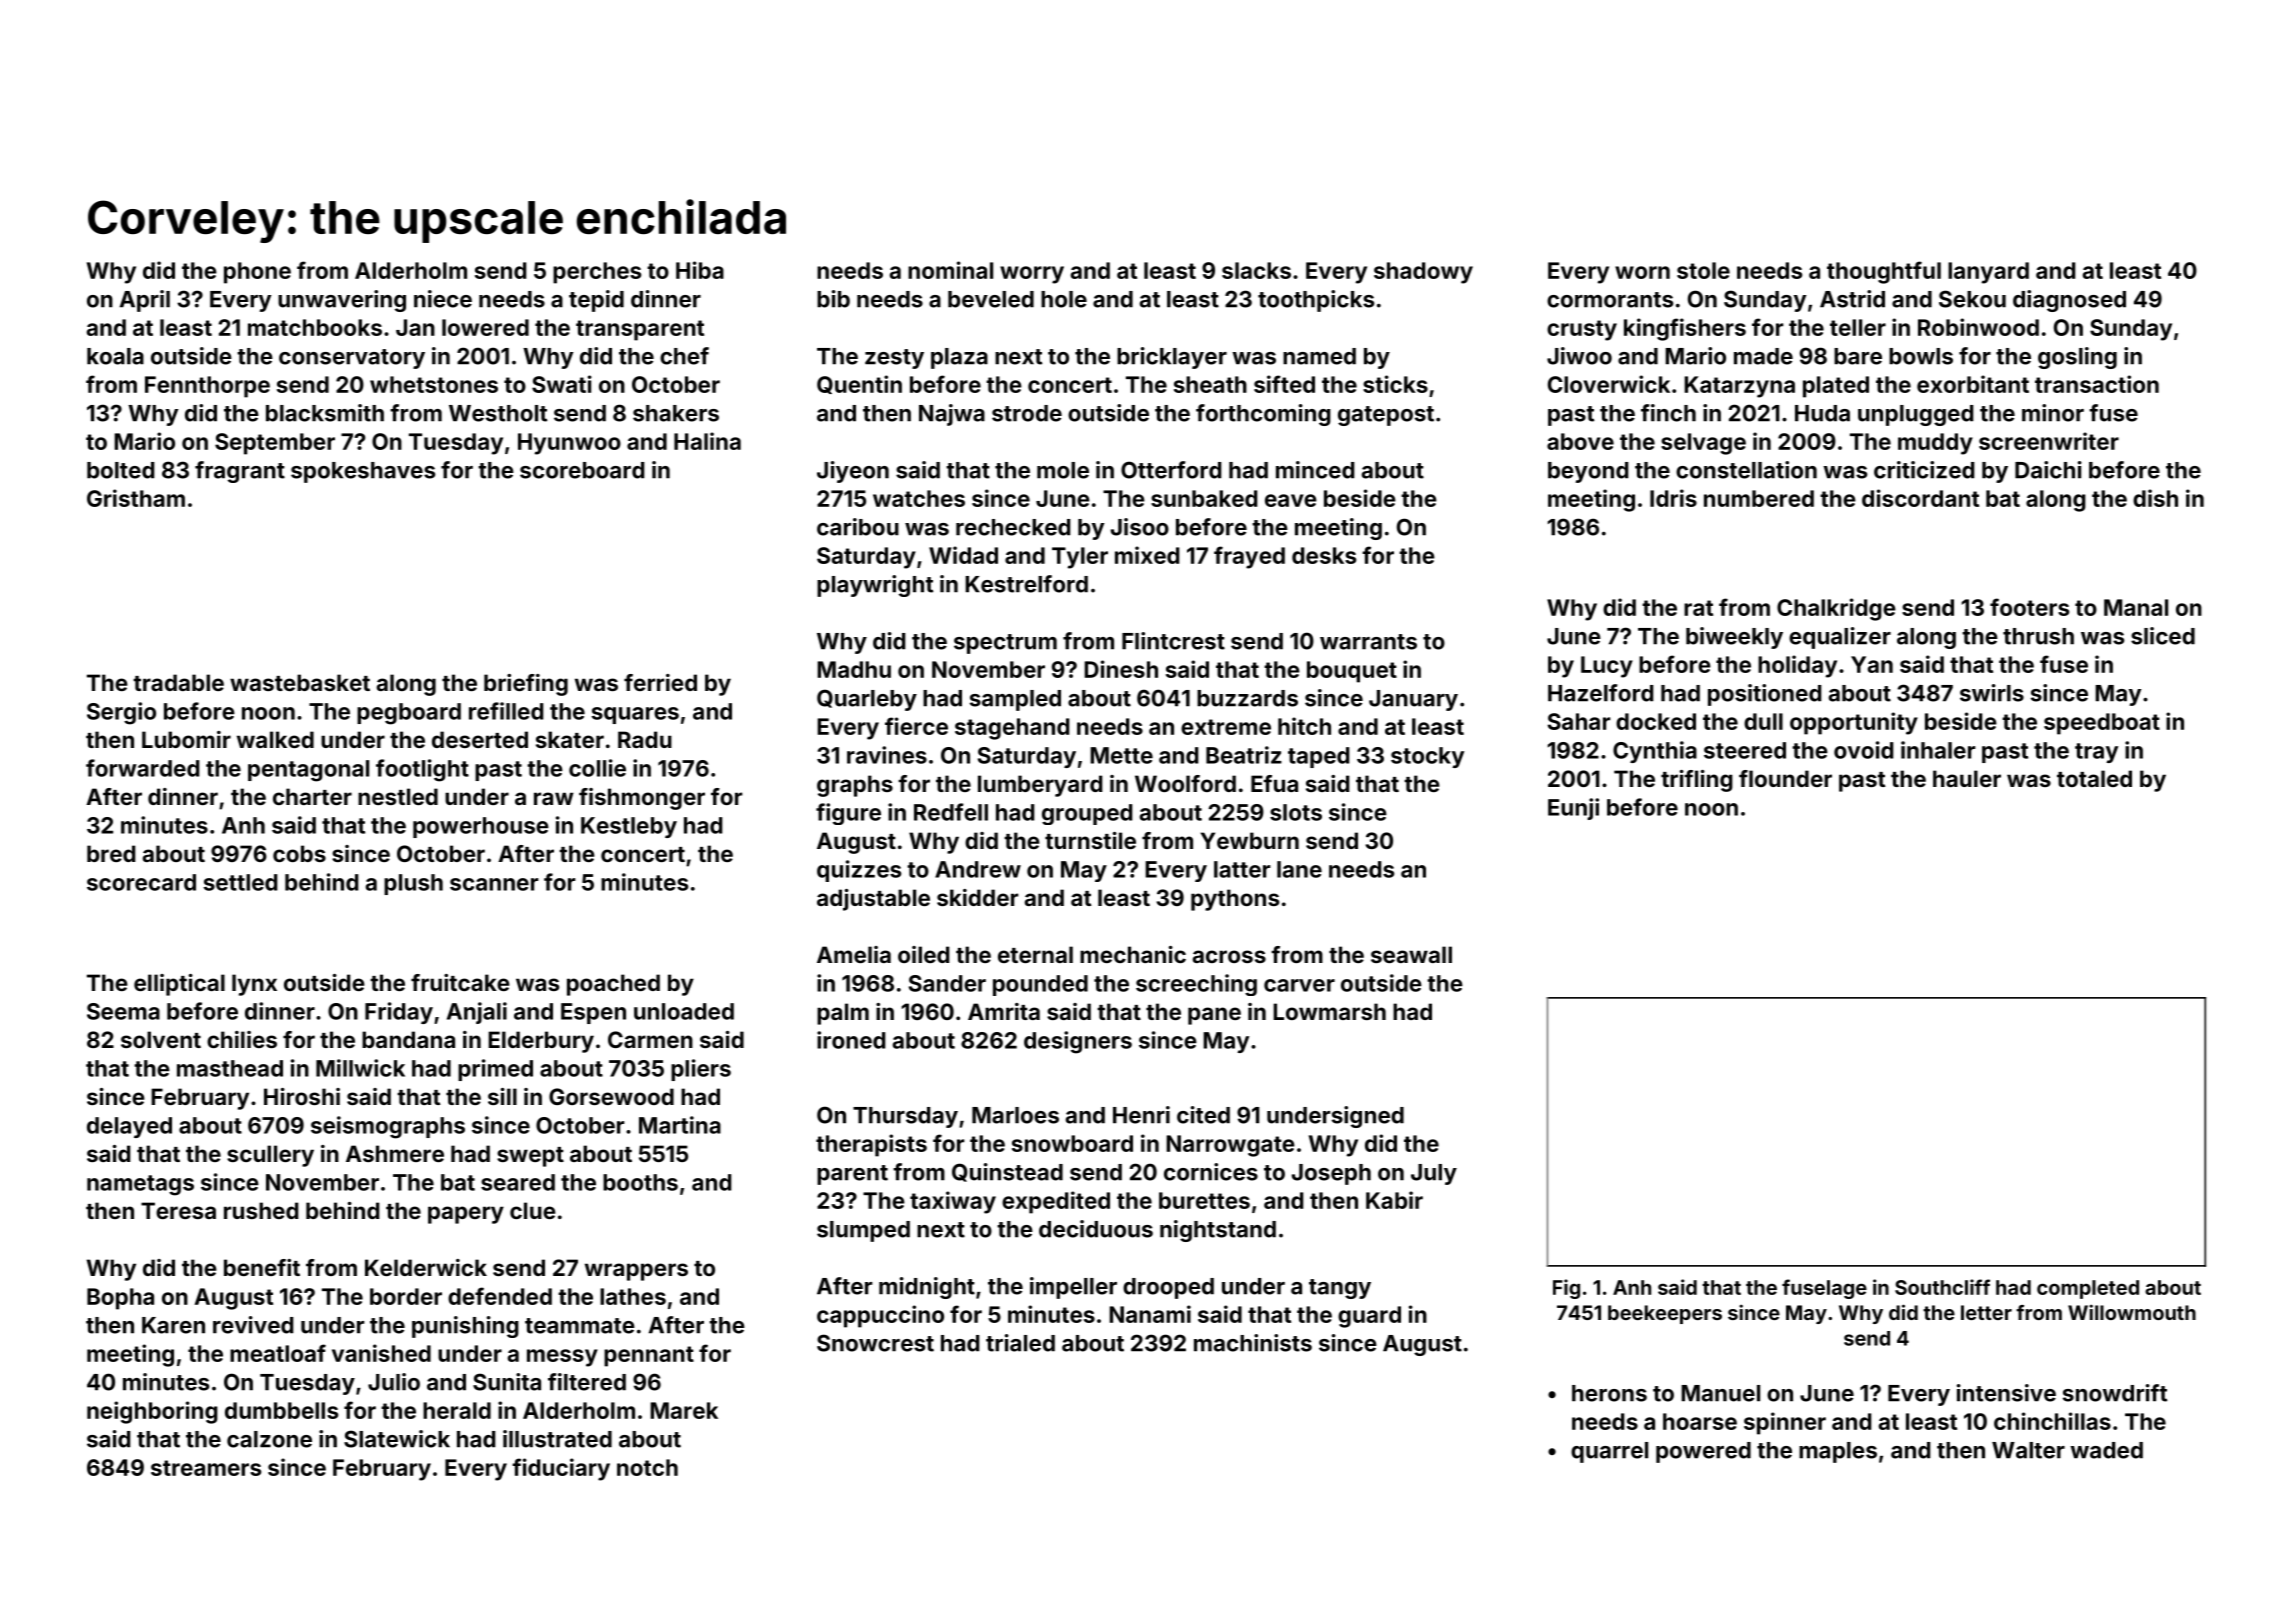 This screenshot has height=1620, width=2292. I want to click on completed, so click(2088, 1289).
